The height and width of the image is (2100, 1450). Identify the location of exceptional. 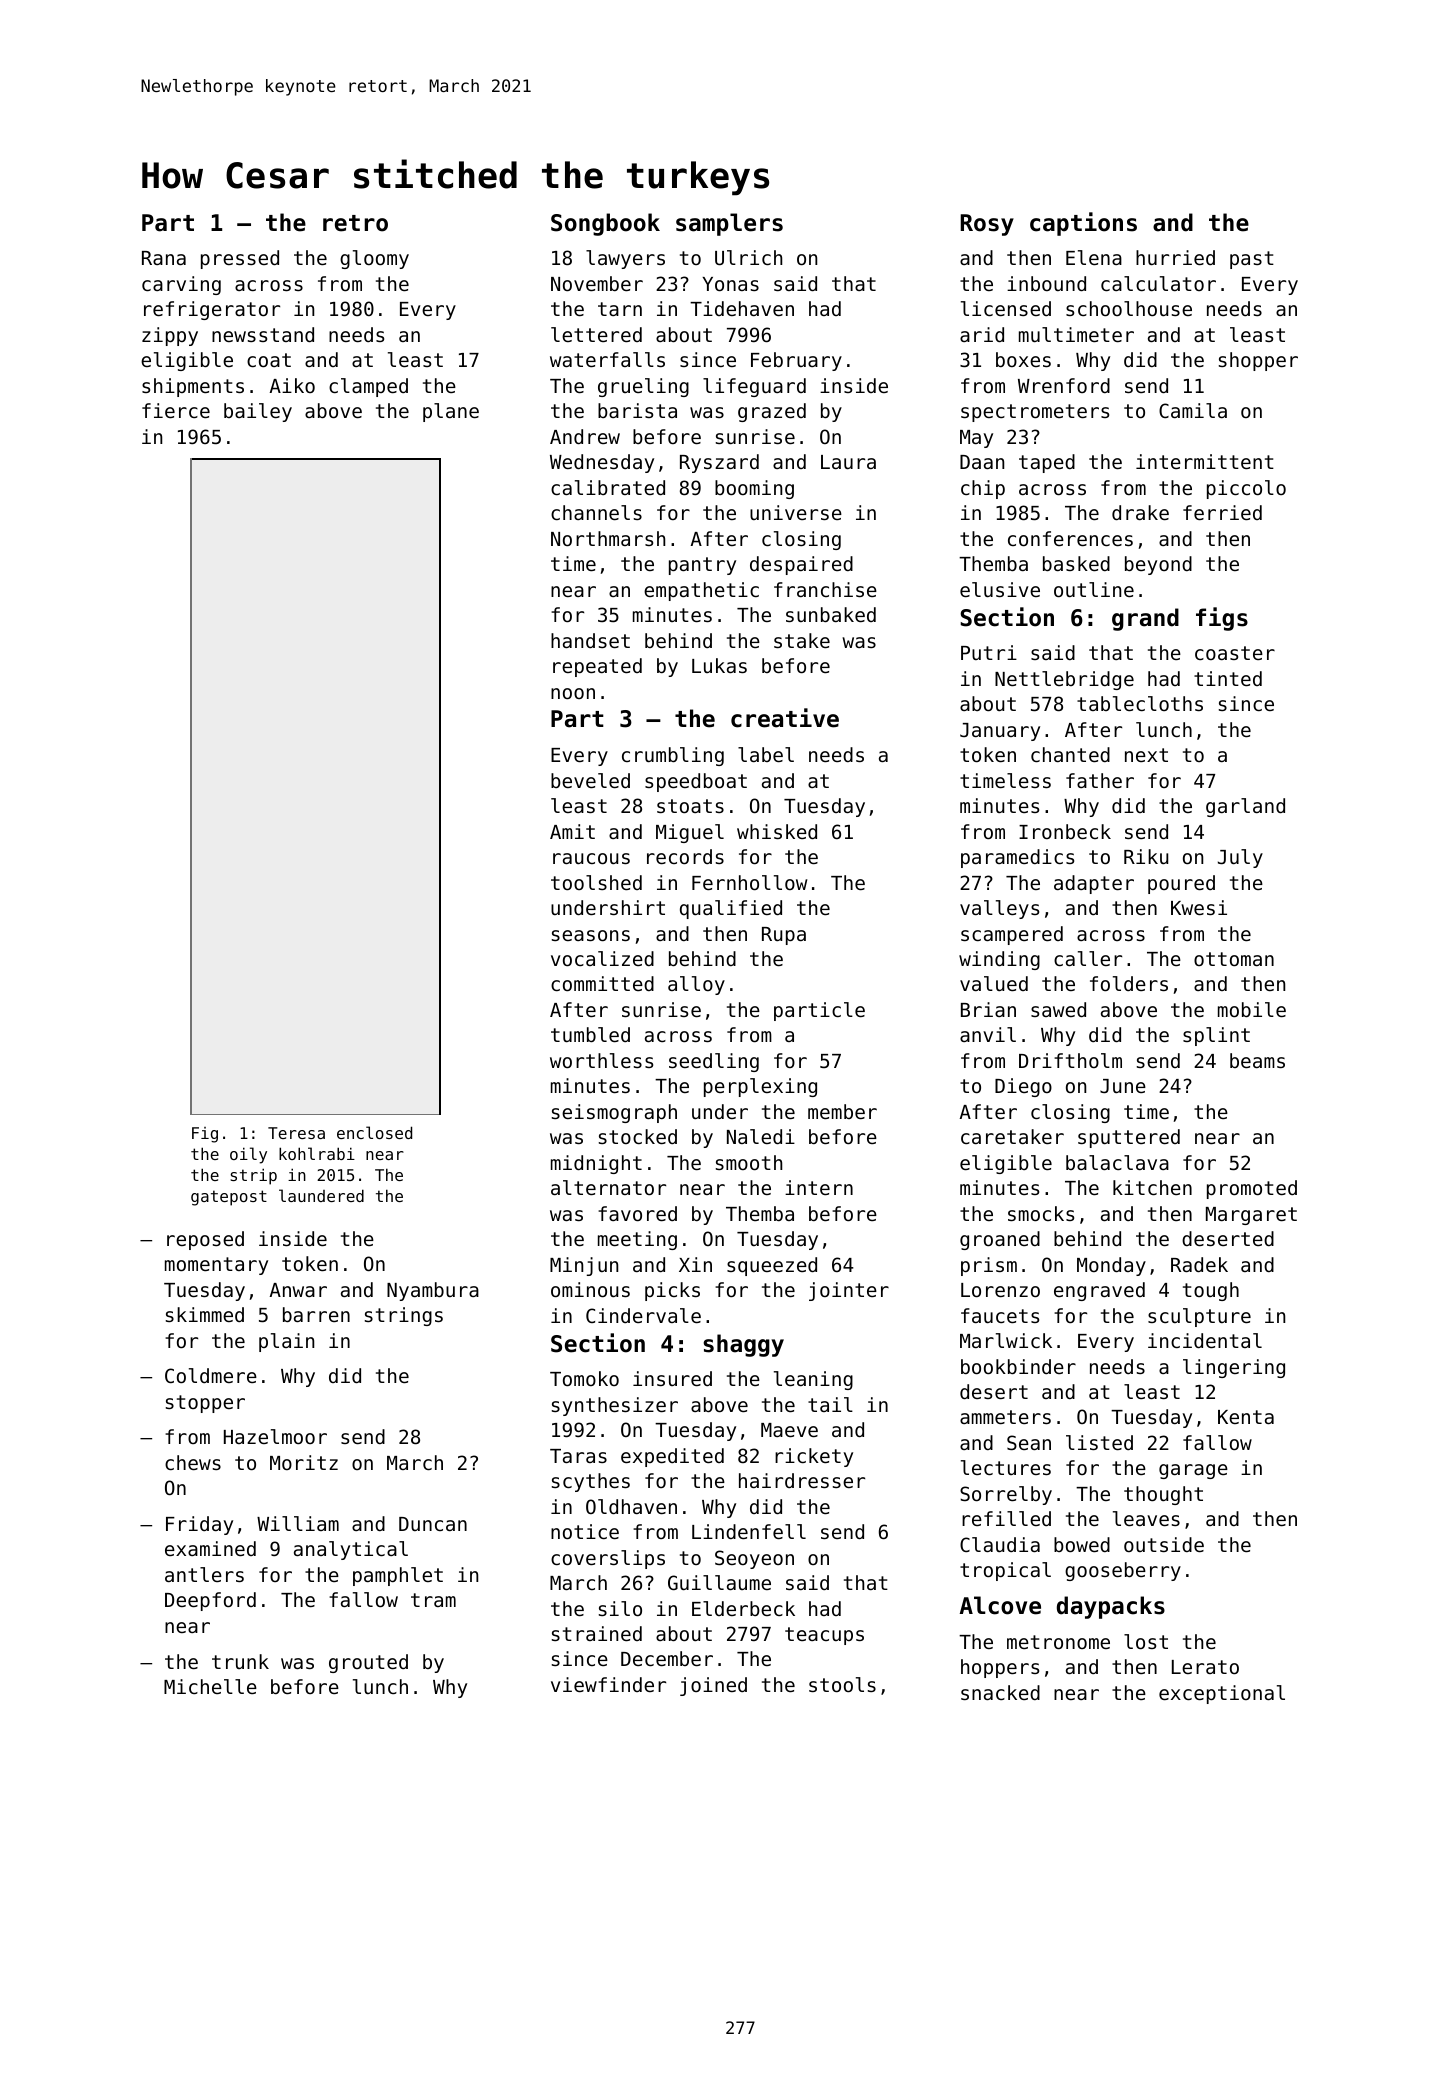
(1222, 1694).
